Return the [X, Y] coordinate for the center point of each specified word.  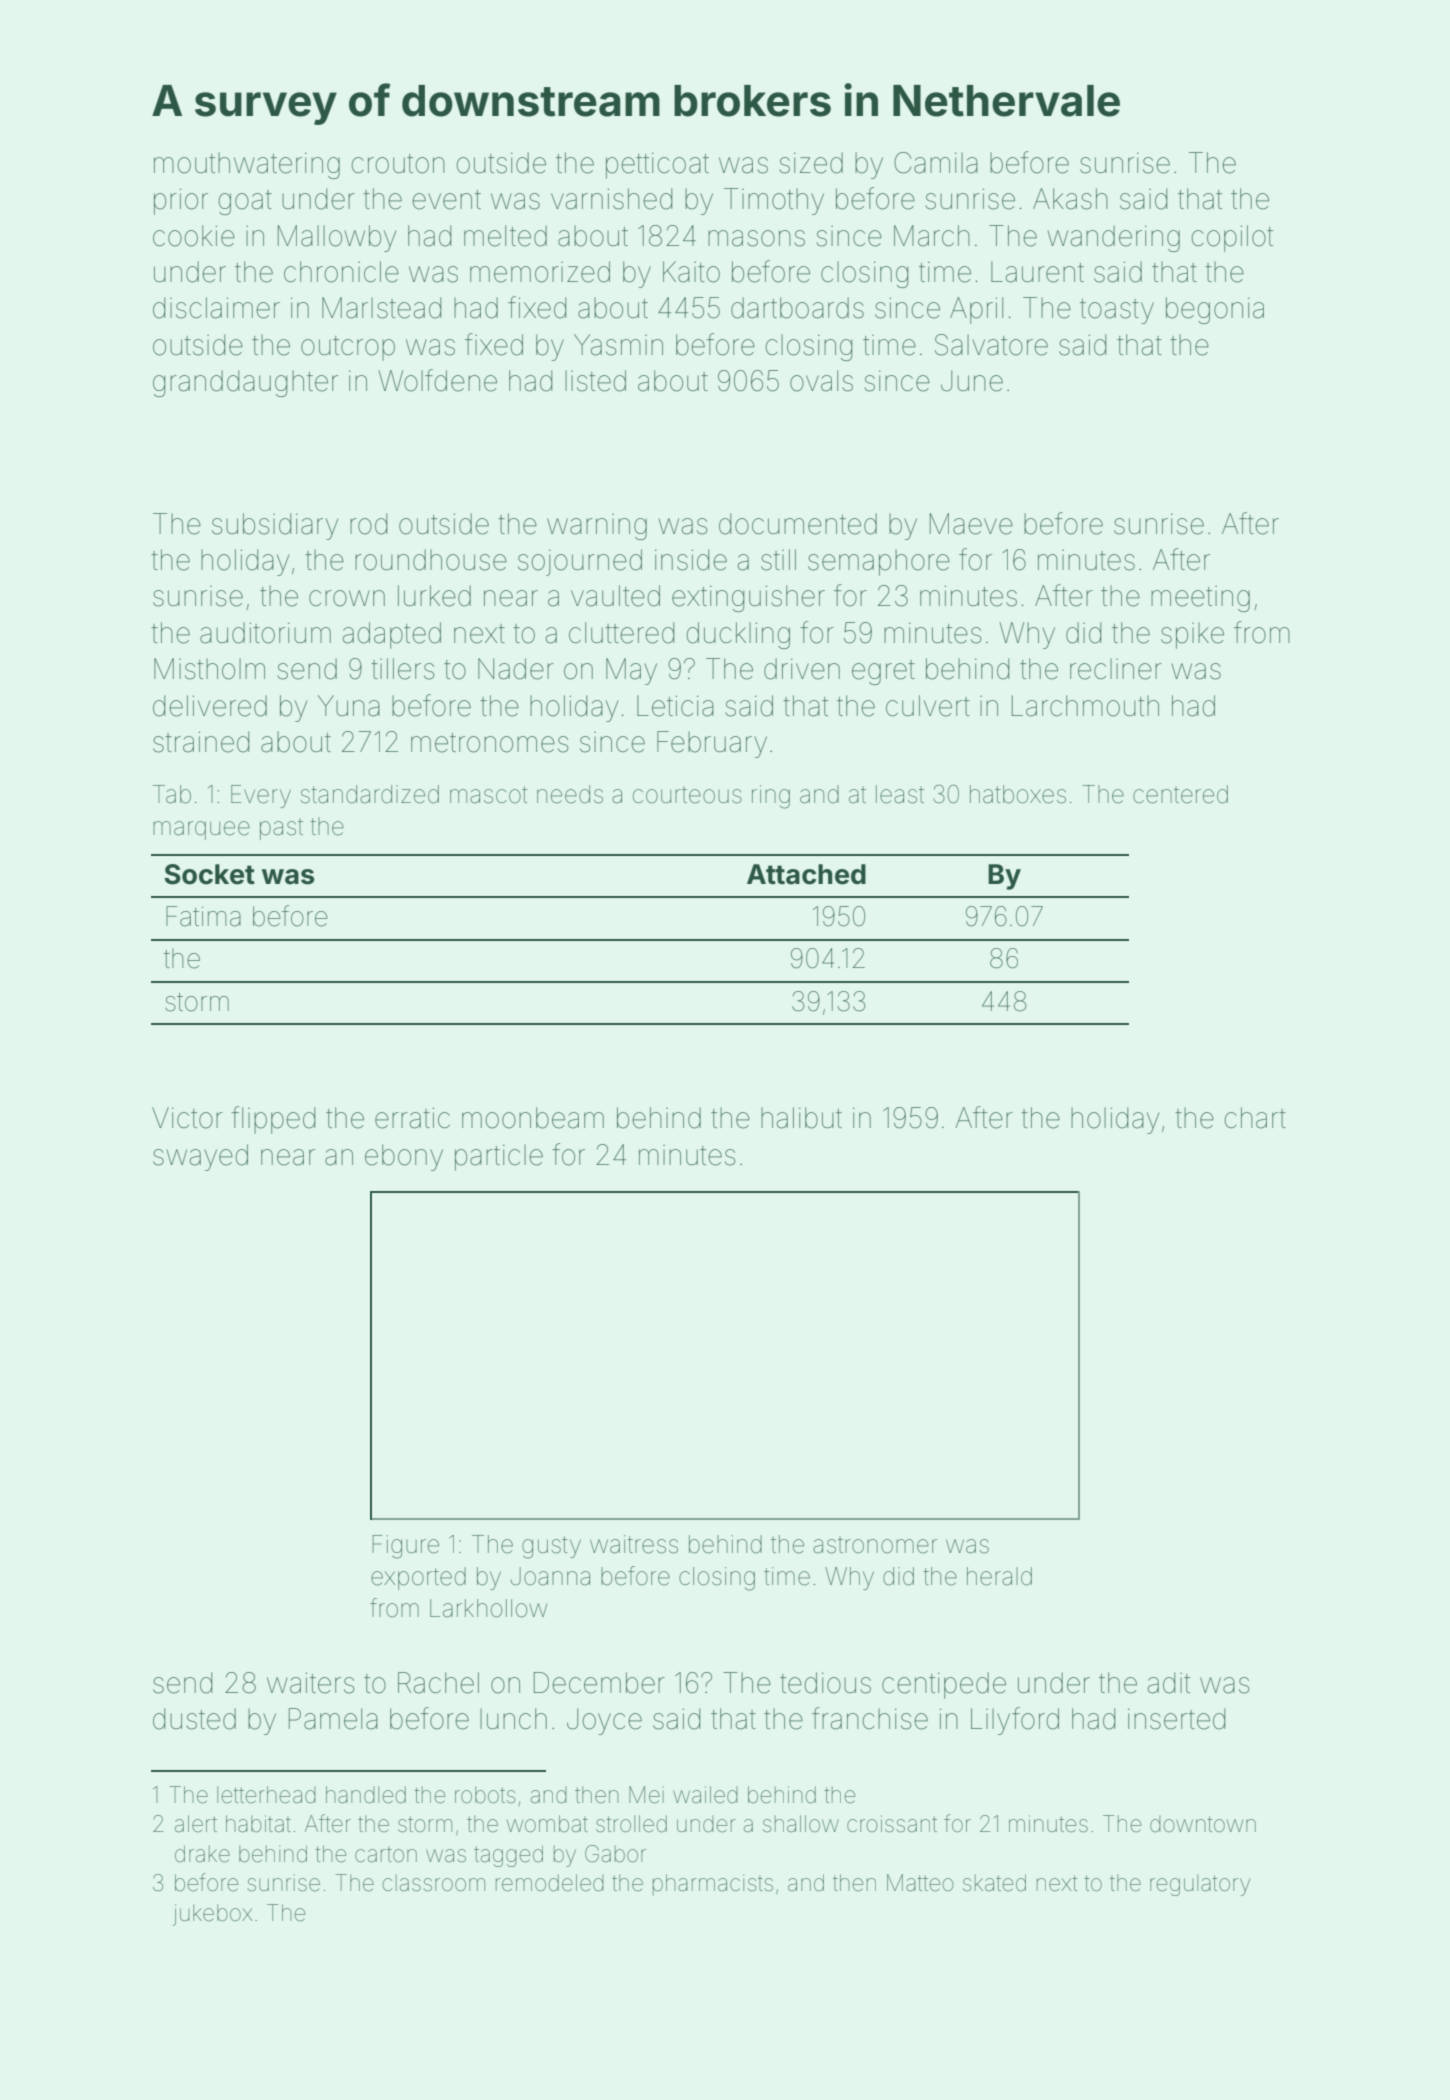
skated [994, 1883]
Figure [405, 1547]
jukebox [213, 1915]
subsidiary [275, 526]
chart [1255, 1118]
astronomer [875, 1545]
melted [505, 236]
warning [597, 527]
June [972, 381]
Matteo [920, 1883]
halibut [801, 1118]
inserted [1176, 1719]
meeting [1200, 599]
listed [595, 381]
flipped [273, 1120]
